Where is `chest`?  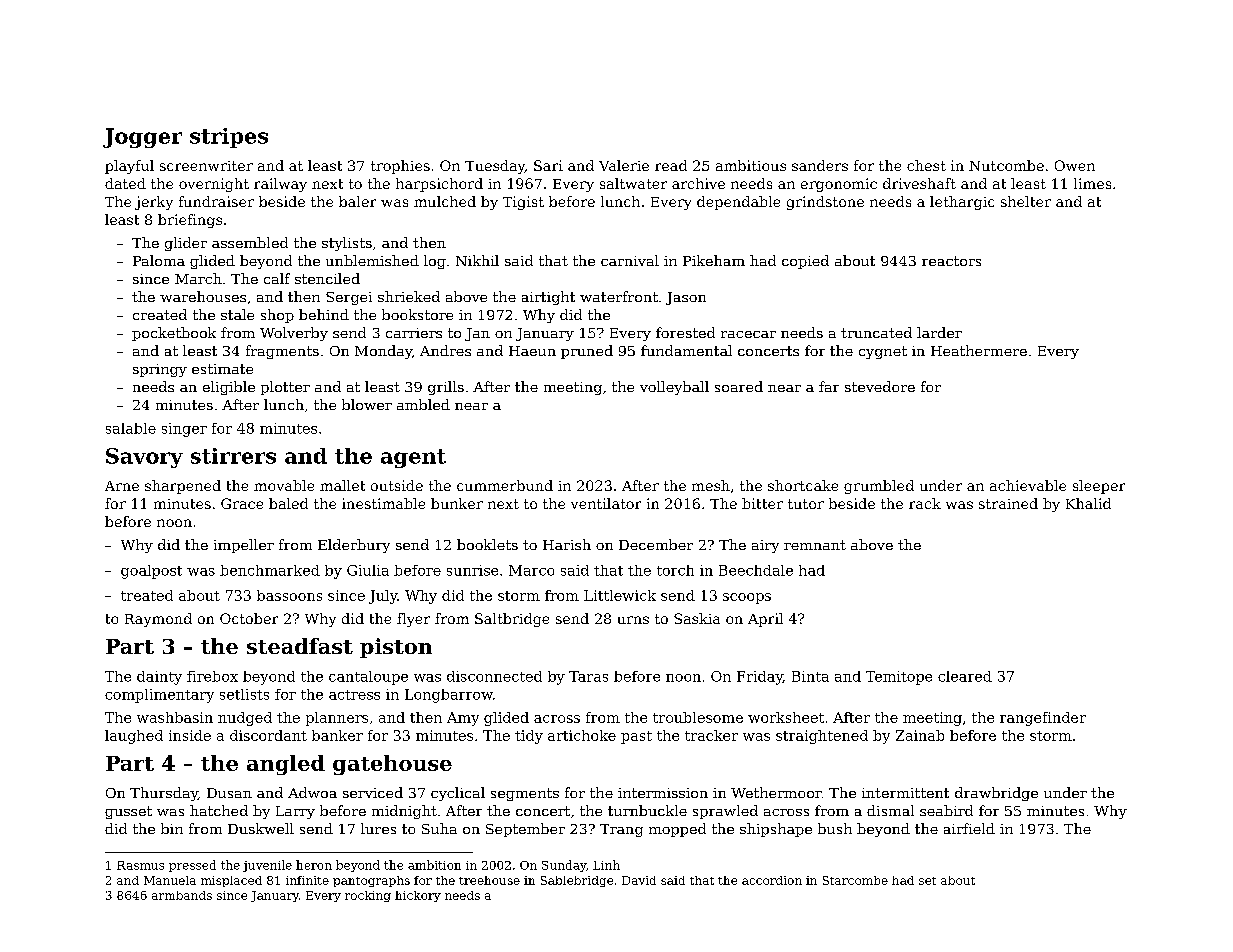 chest is located at coordinates (926, 165).
